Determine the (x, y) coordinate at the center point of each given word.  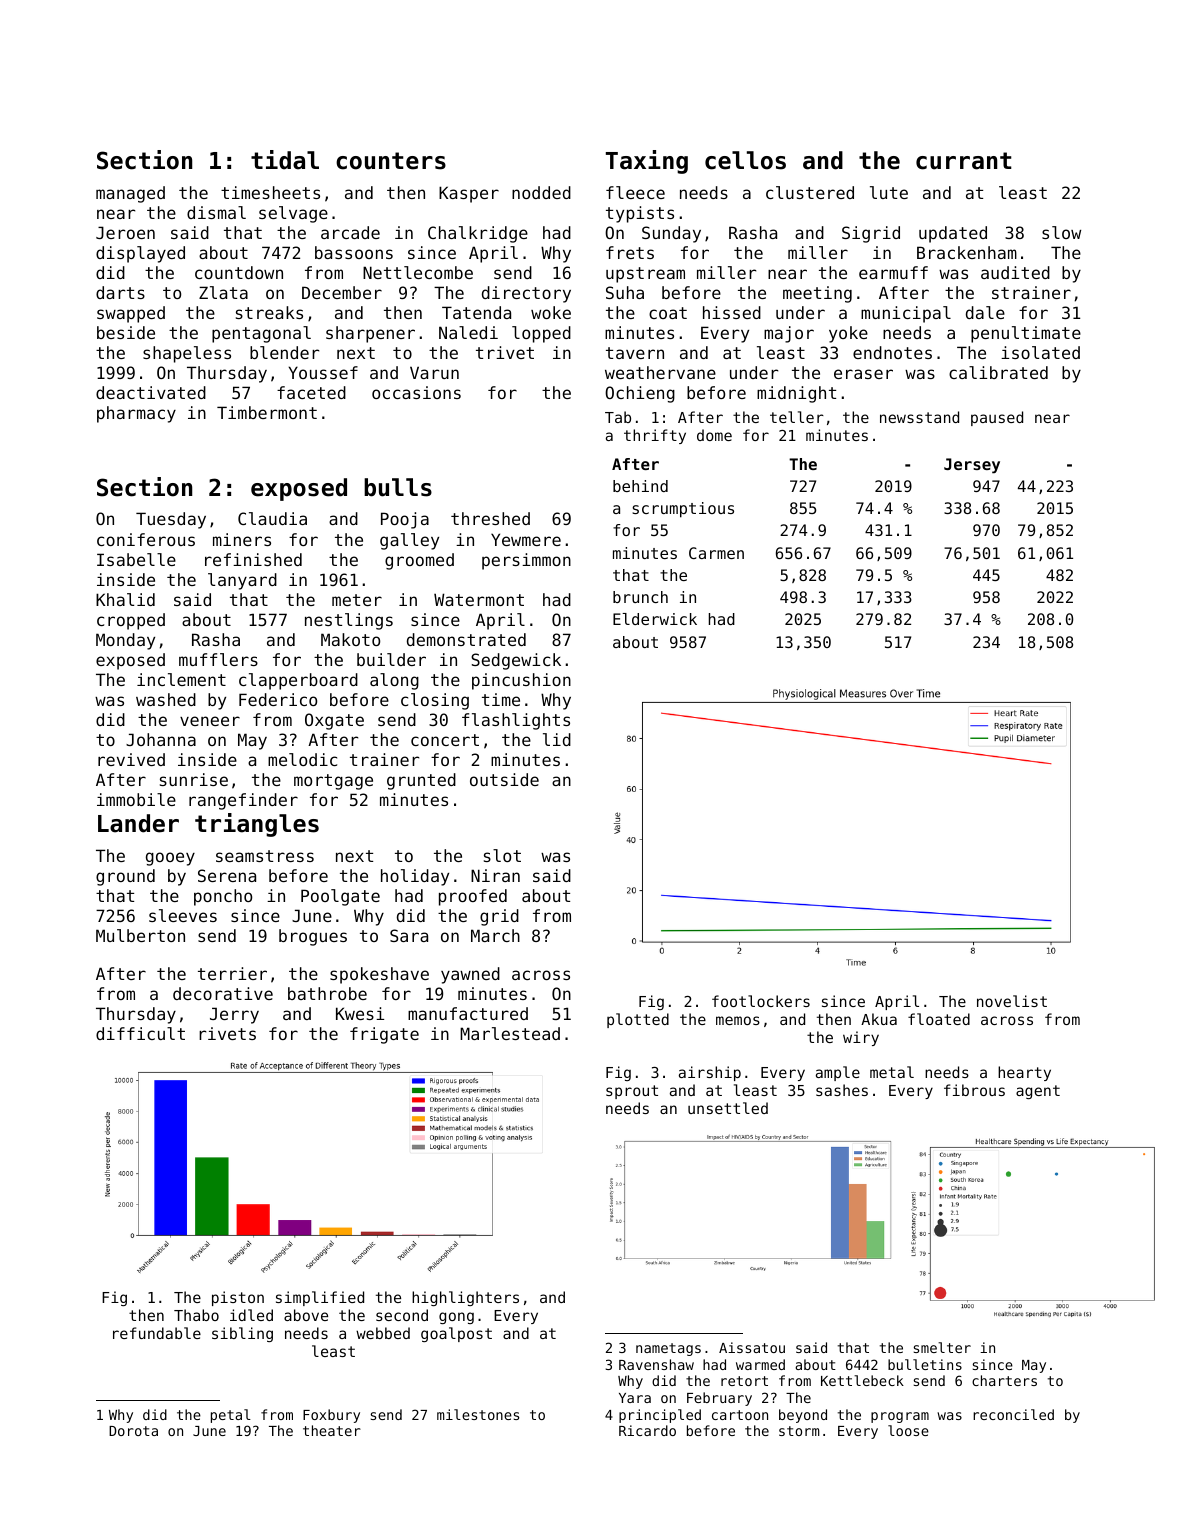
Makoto (350, 639)
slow (1061, 232)
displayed (140, 254)
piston (238, 1298)
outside (504, 779)
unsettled (728, 1108)
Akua (879, 1019)
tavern (635, 353)
